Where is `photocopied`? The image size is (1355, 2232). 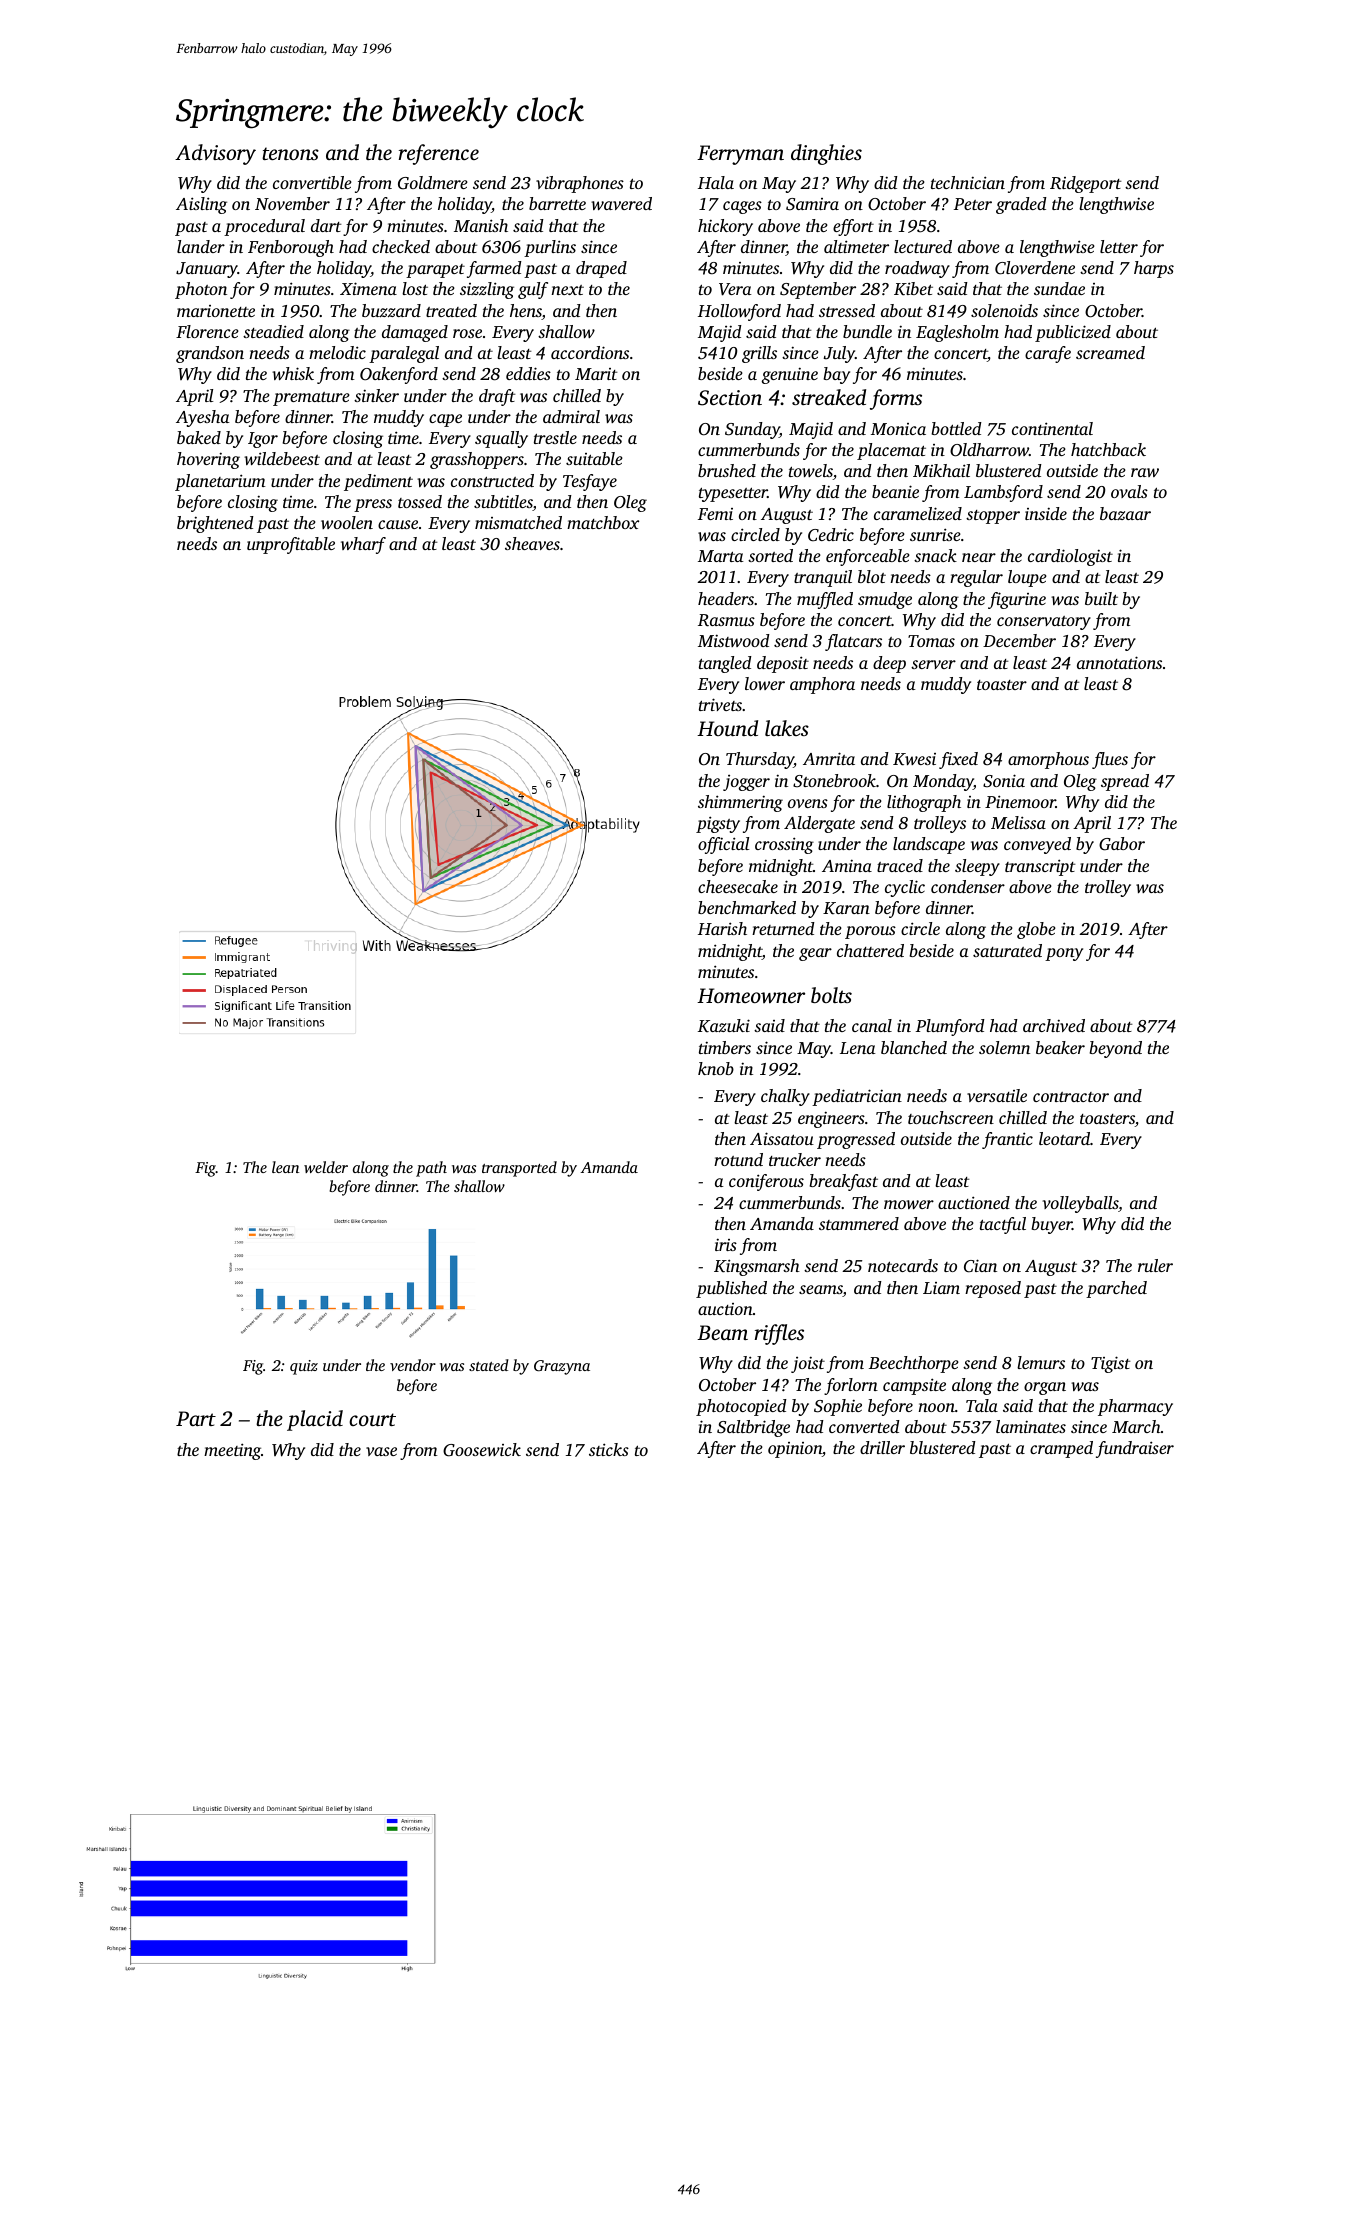 photocopied is located at coordinates (741, 1407).
